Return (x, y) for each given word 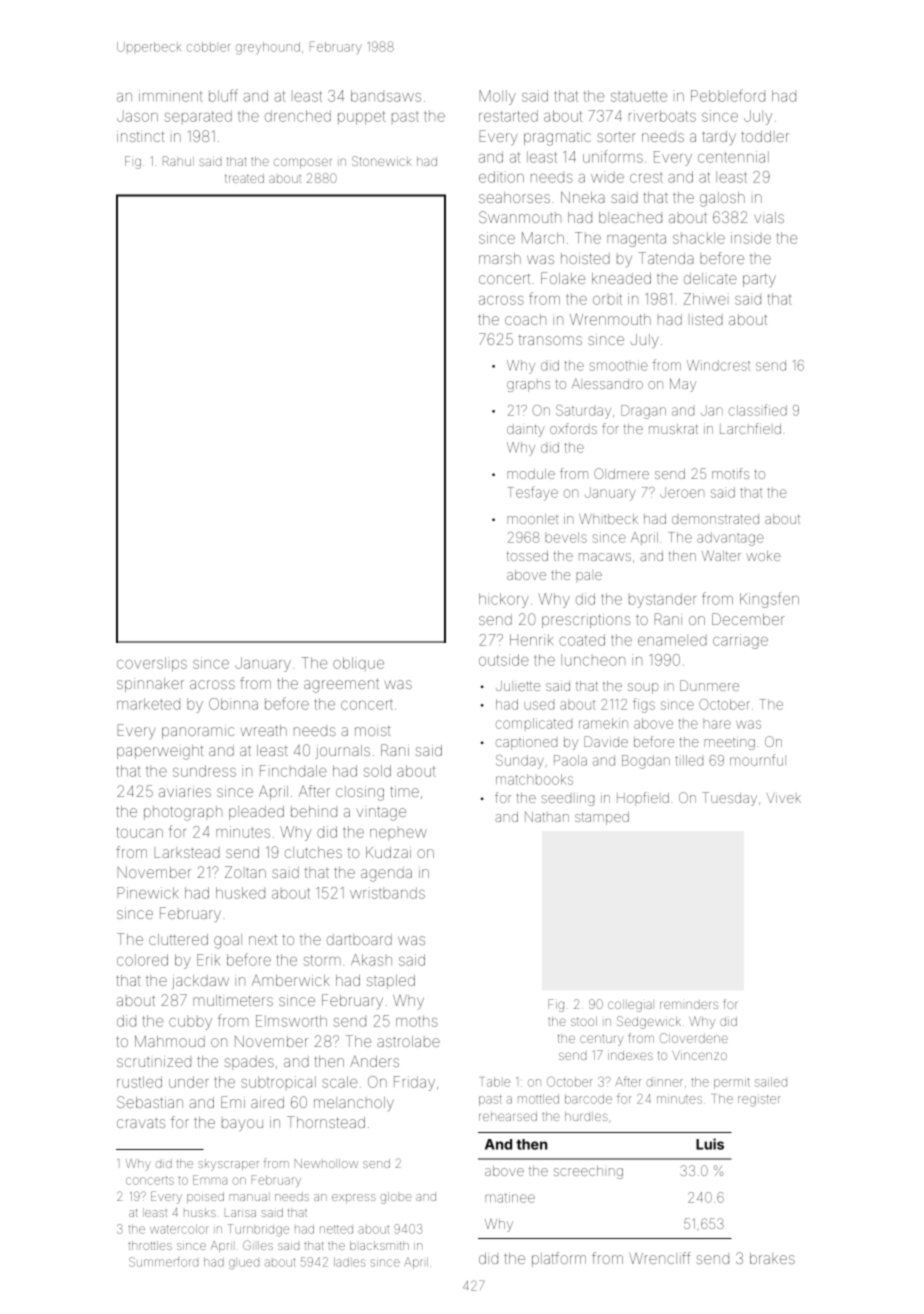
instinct (141, 137)
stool (584, 1021)
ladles (349, 1262)
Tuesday (729, 799)
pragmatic (557, 139)
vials (769, 217)
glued (244, 1264)
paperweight (160, 752)
